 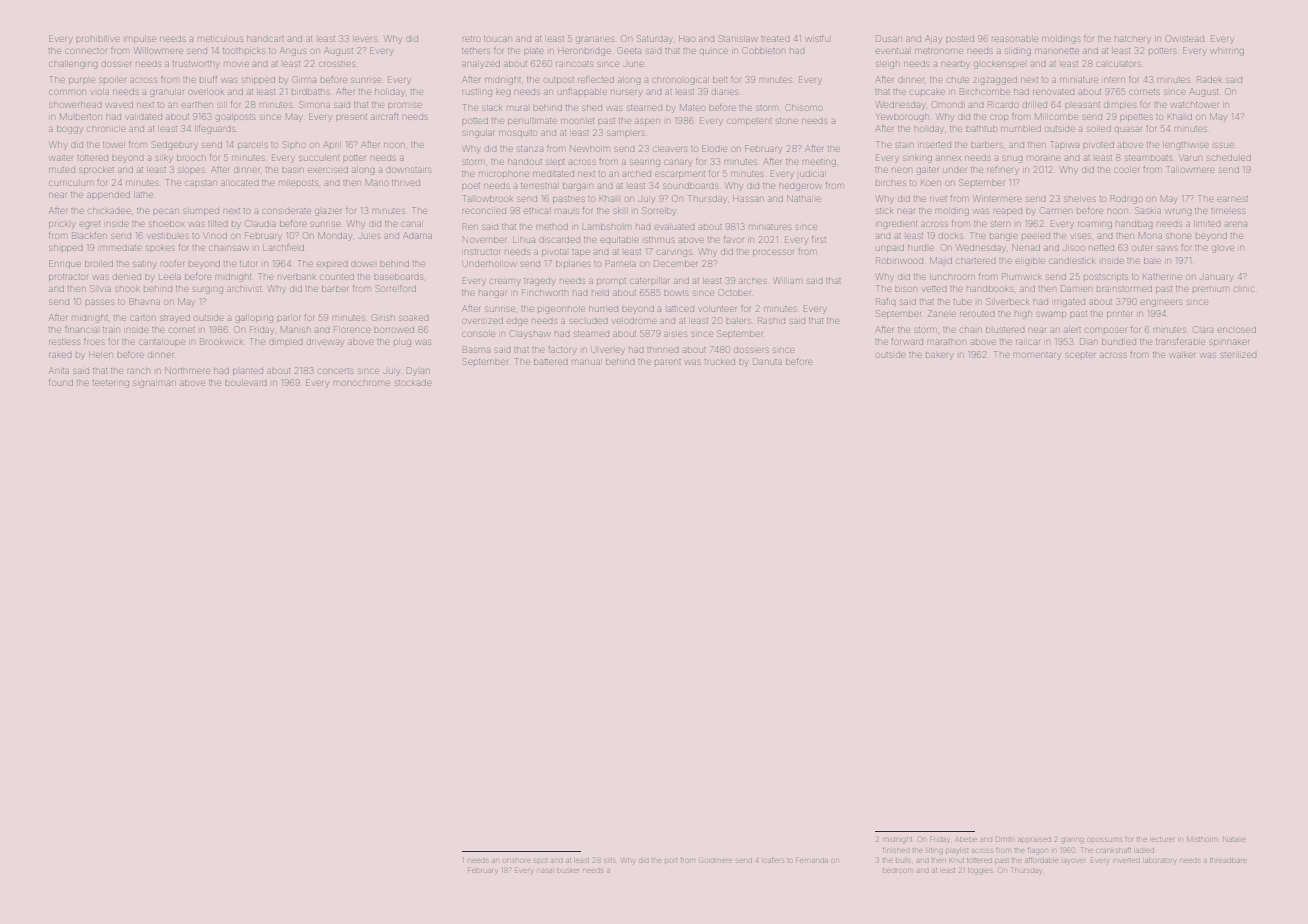 I want to click on Anita, so click(x=59, y=370).
